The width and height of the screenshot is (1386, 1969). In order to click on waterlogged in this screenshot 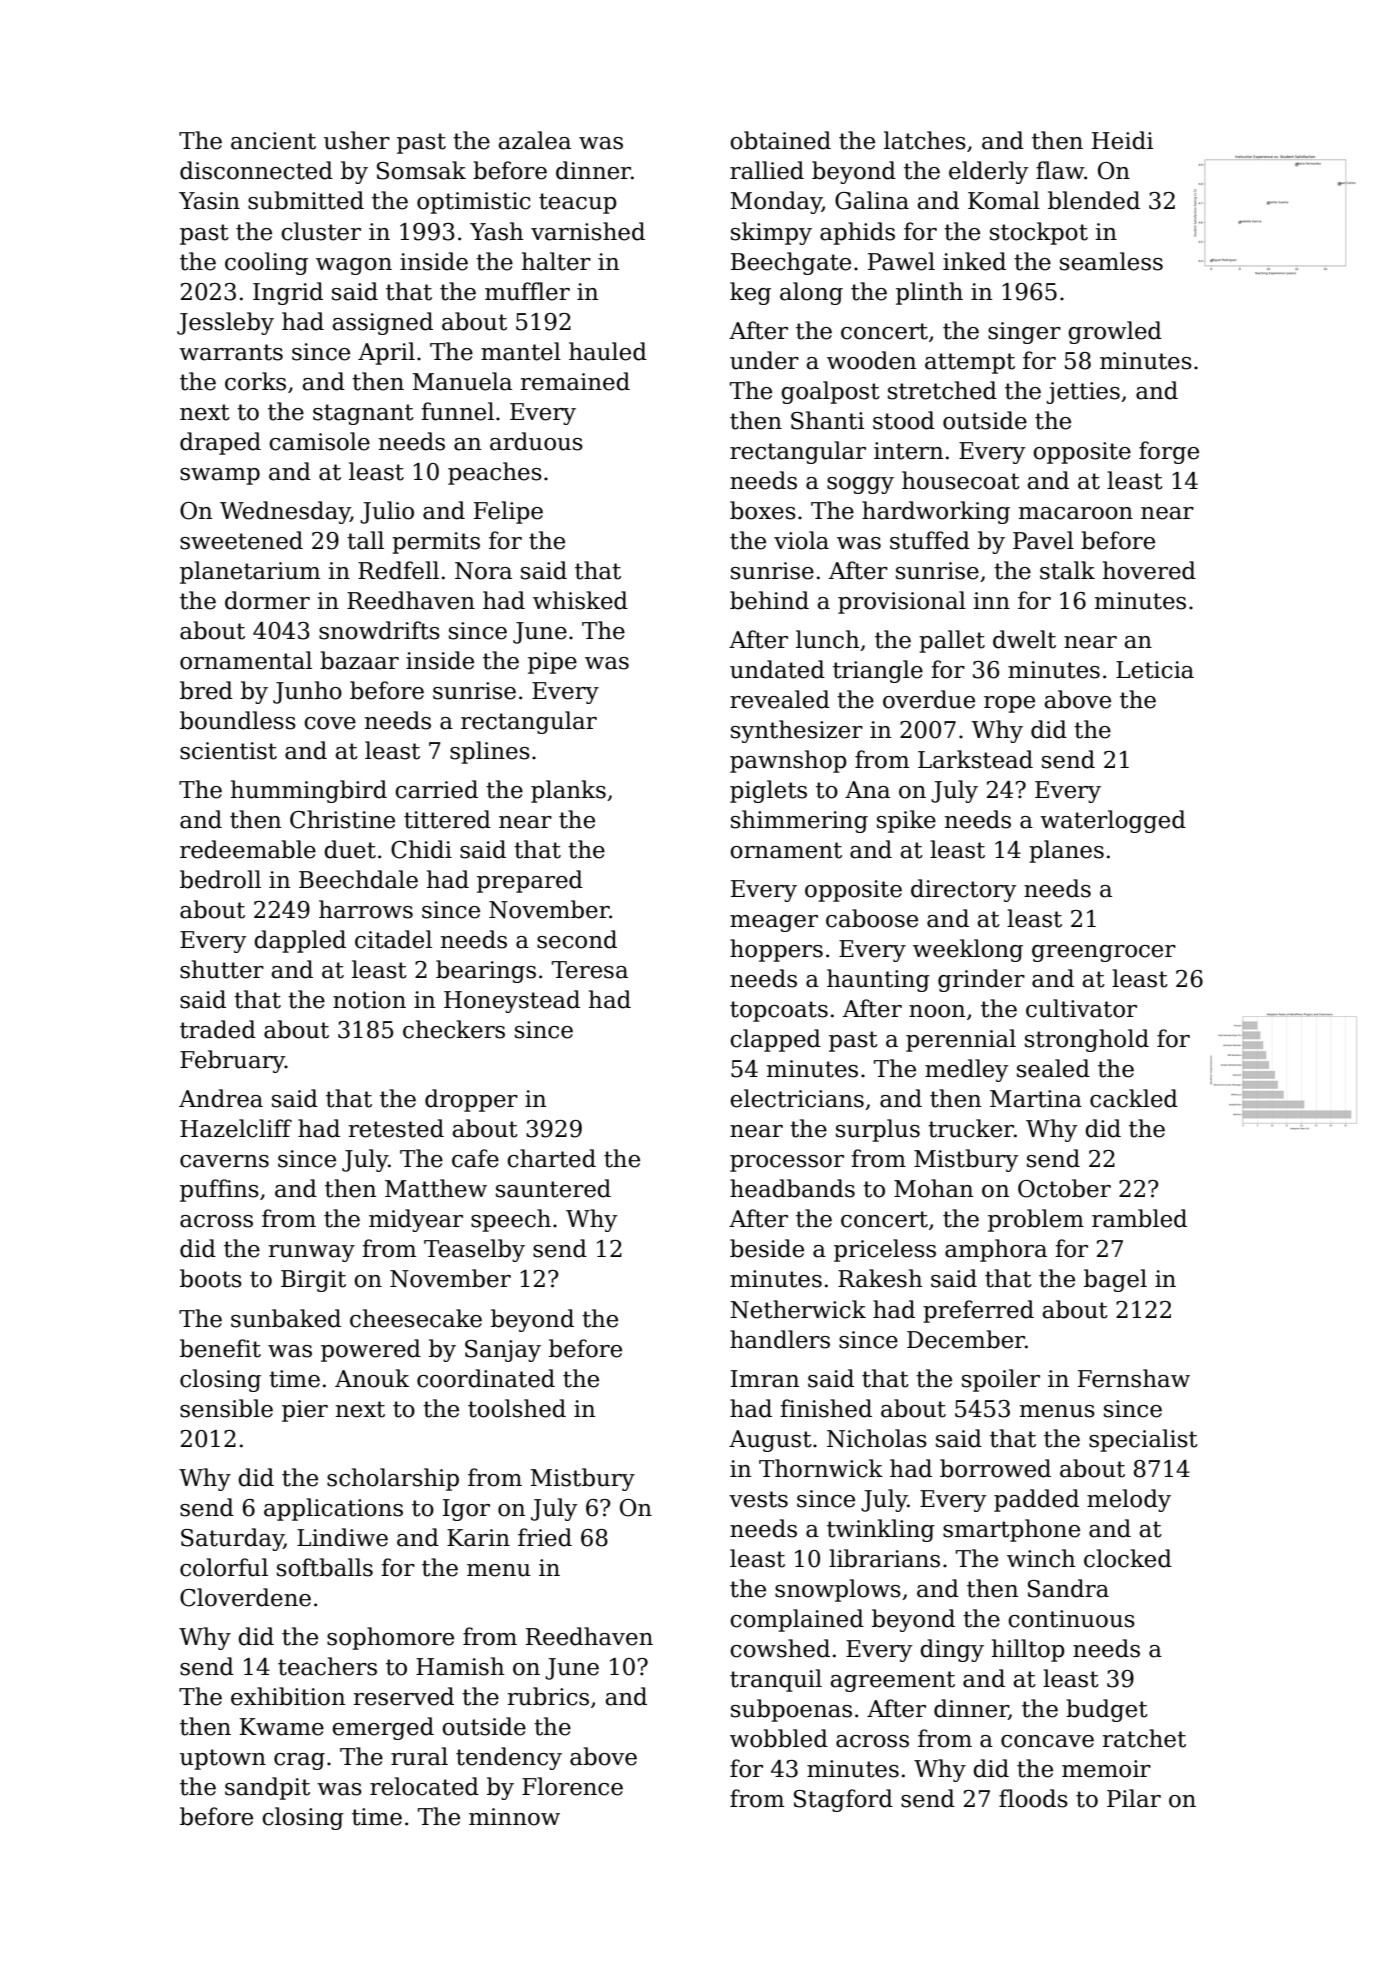, I will do `click(1113, 821)`.
